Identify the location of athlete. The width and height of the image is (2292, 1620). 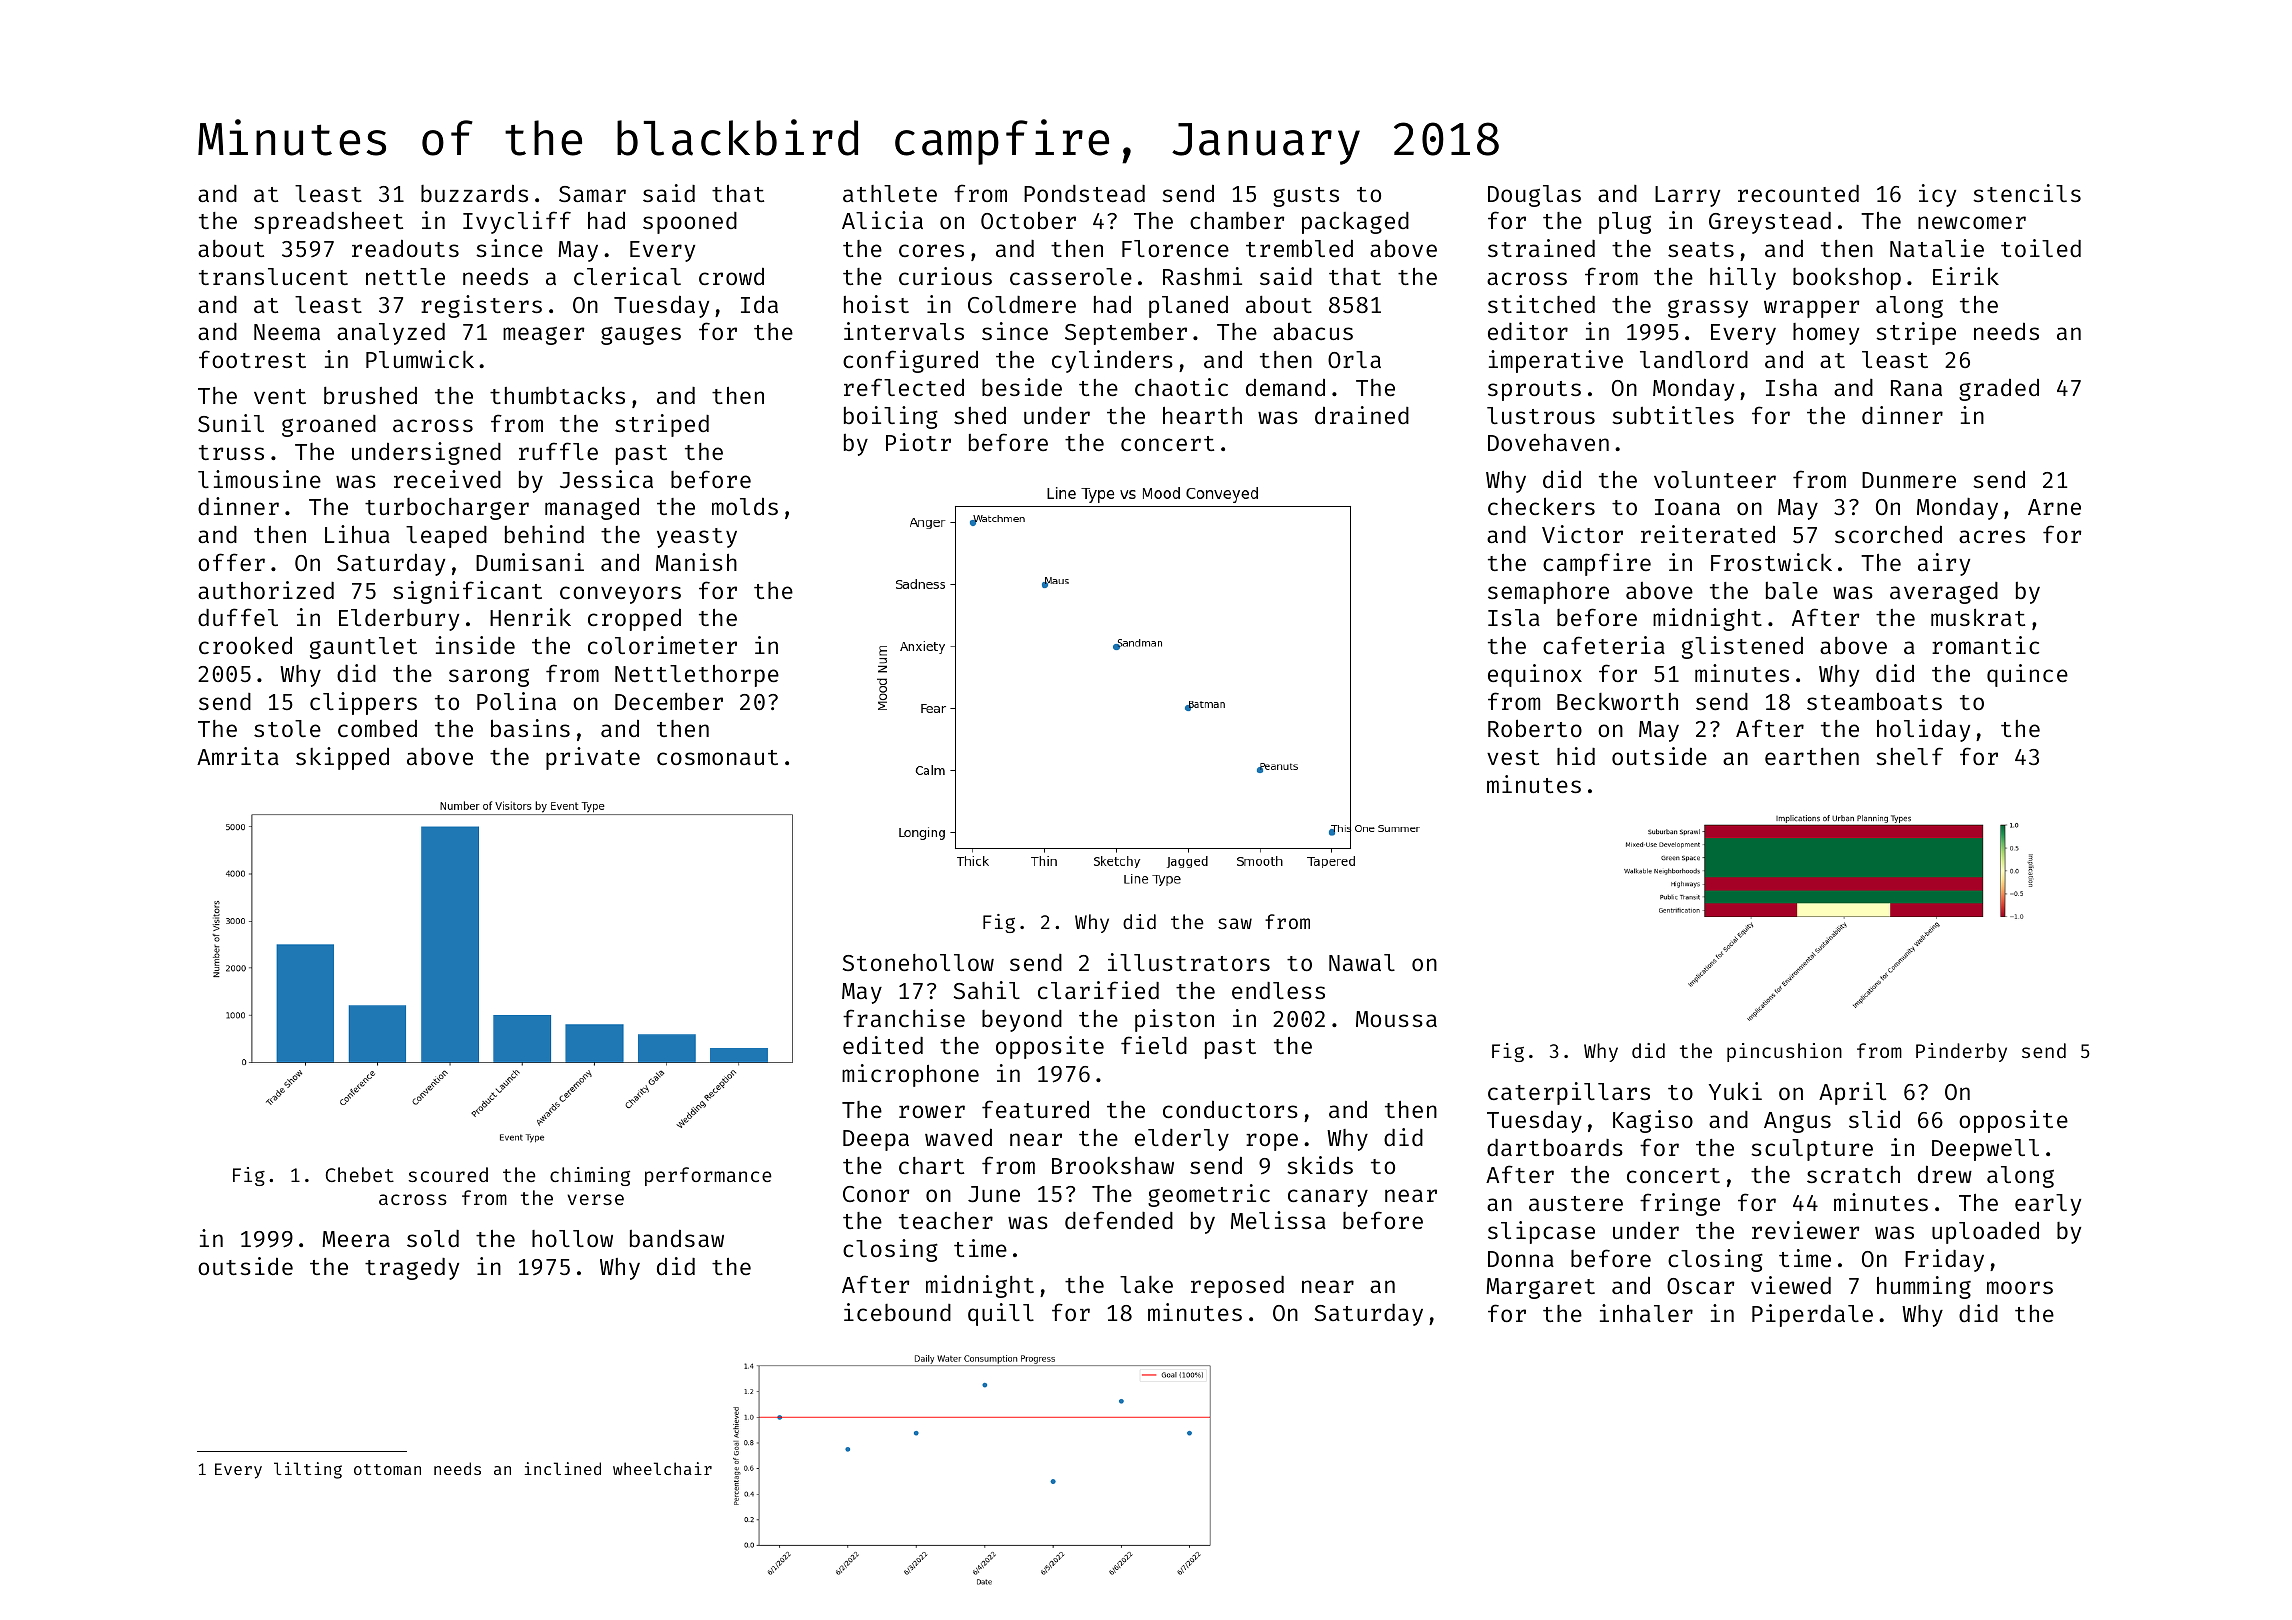
(890, 193).
